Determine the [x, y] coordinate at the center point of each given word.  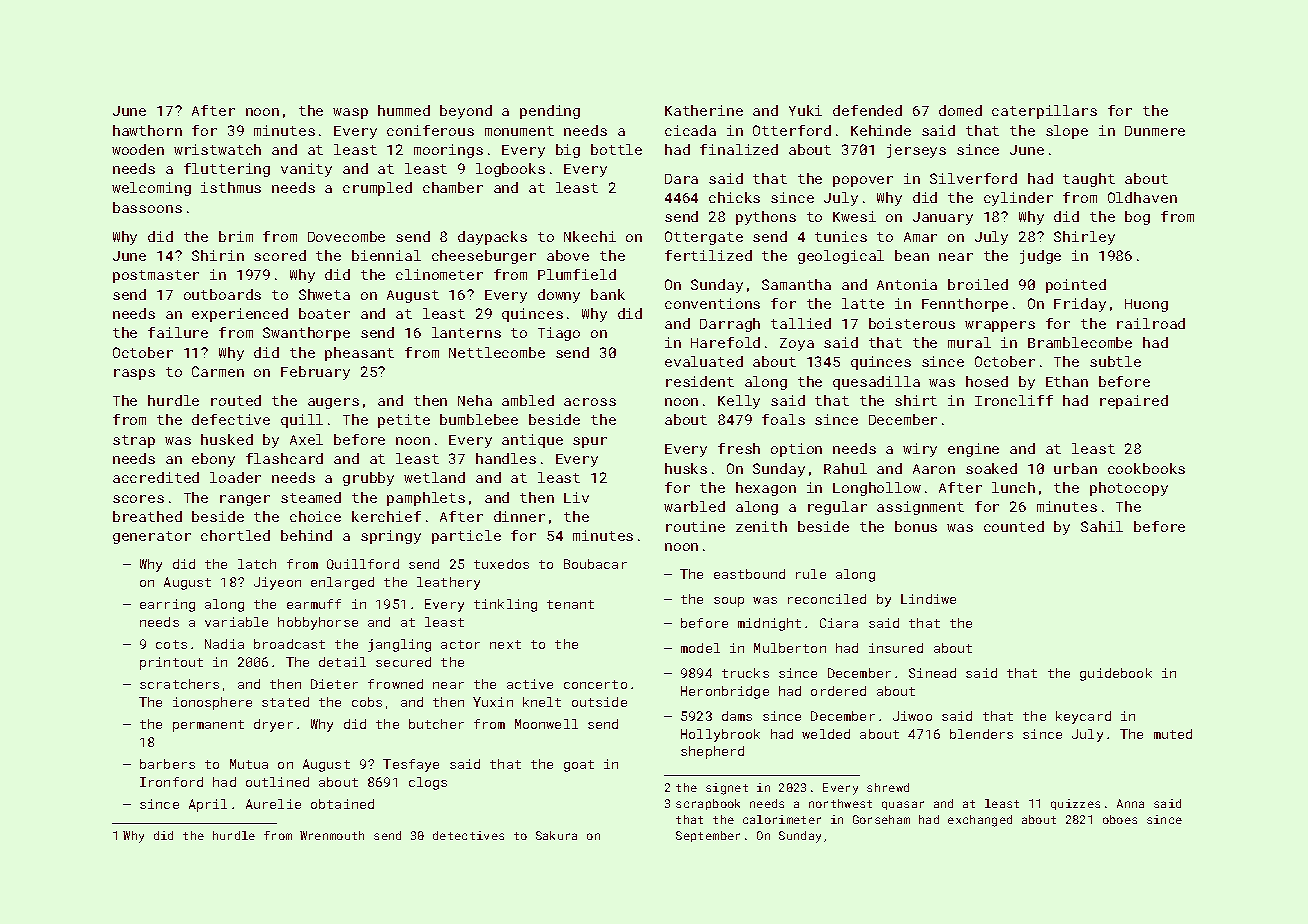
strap [134, 441]
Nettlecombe [497, 352]
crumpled [377, 189]
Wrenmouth [332, 835]
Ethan [1067, 381]
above [568, 255]
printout [171, 663]
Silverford [973, 178]
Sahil [1102, 526]
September [708, 836]
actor [460, 644]
